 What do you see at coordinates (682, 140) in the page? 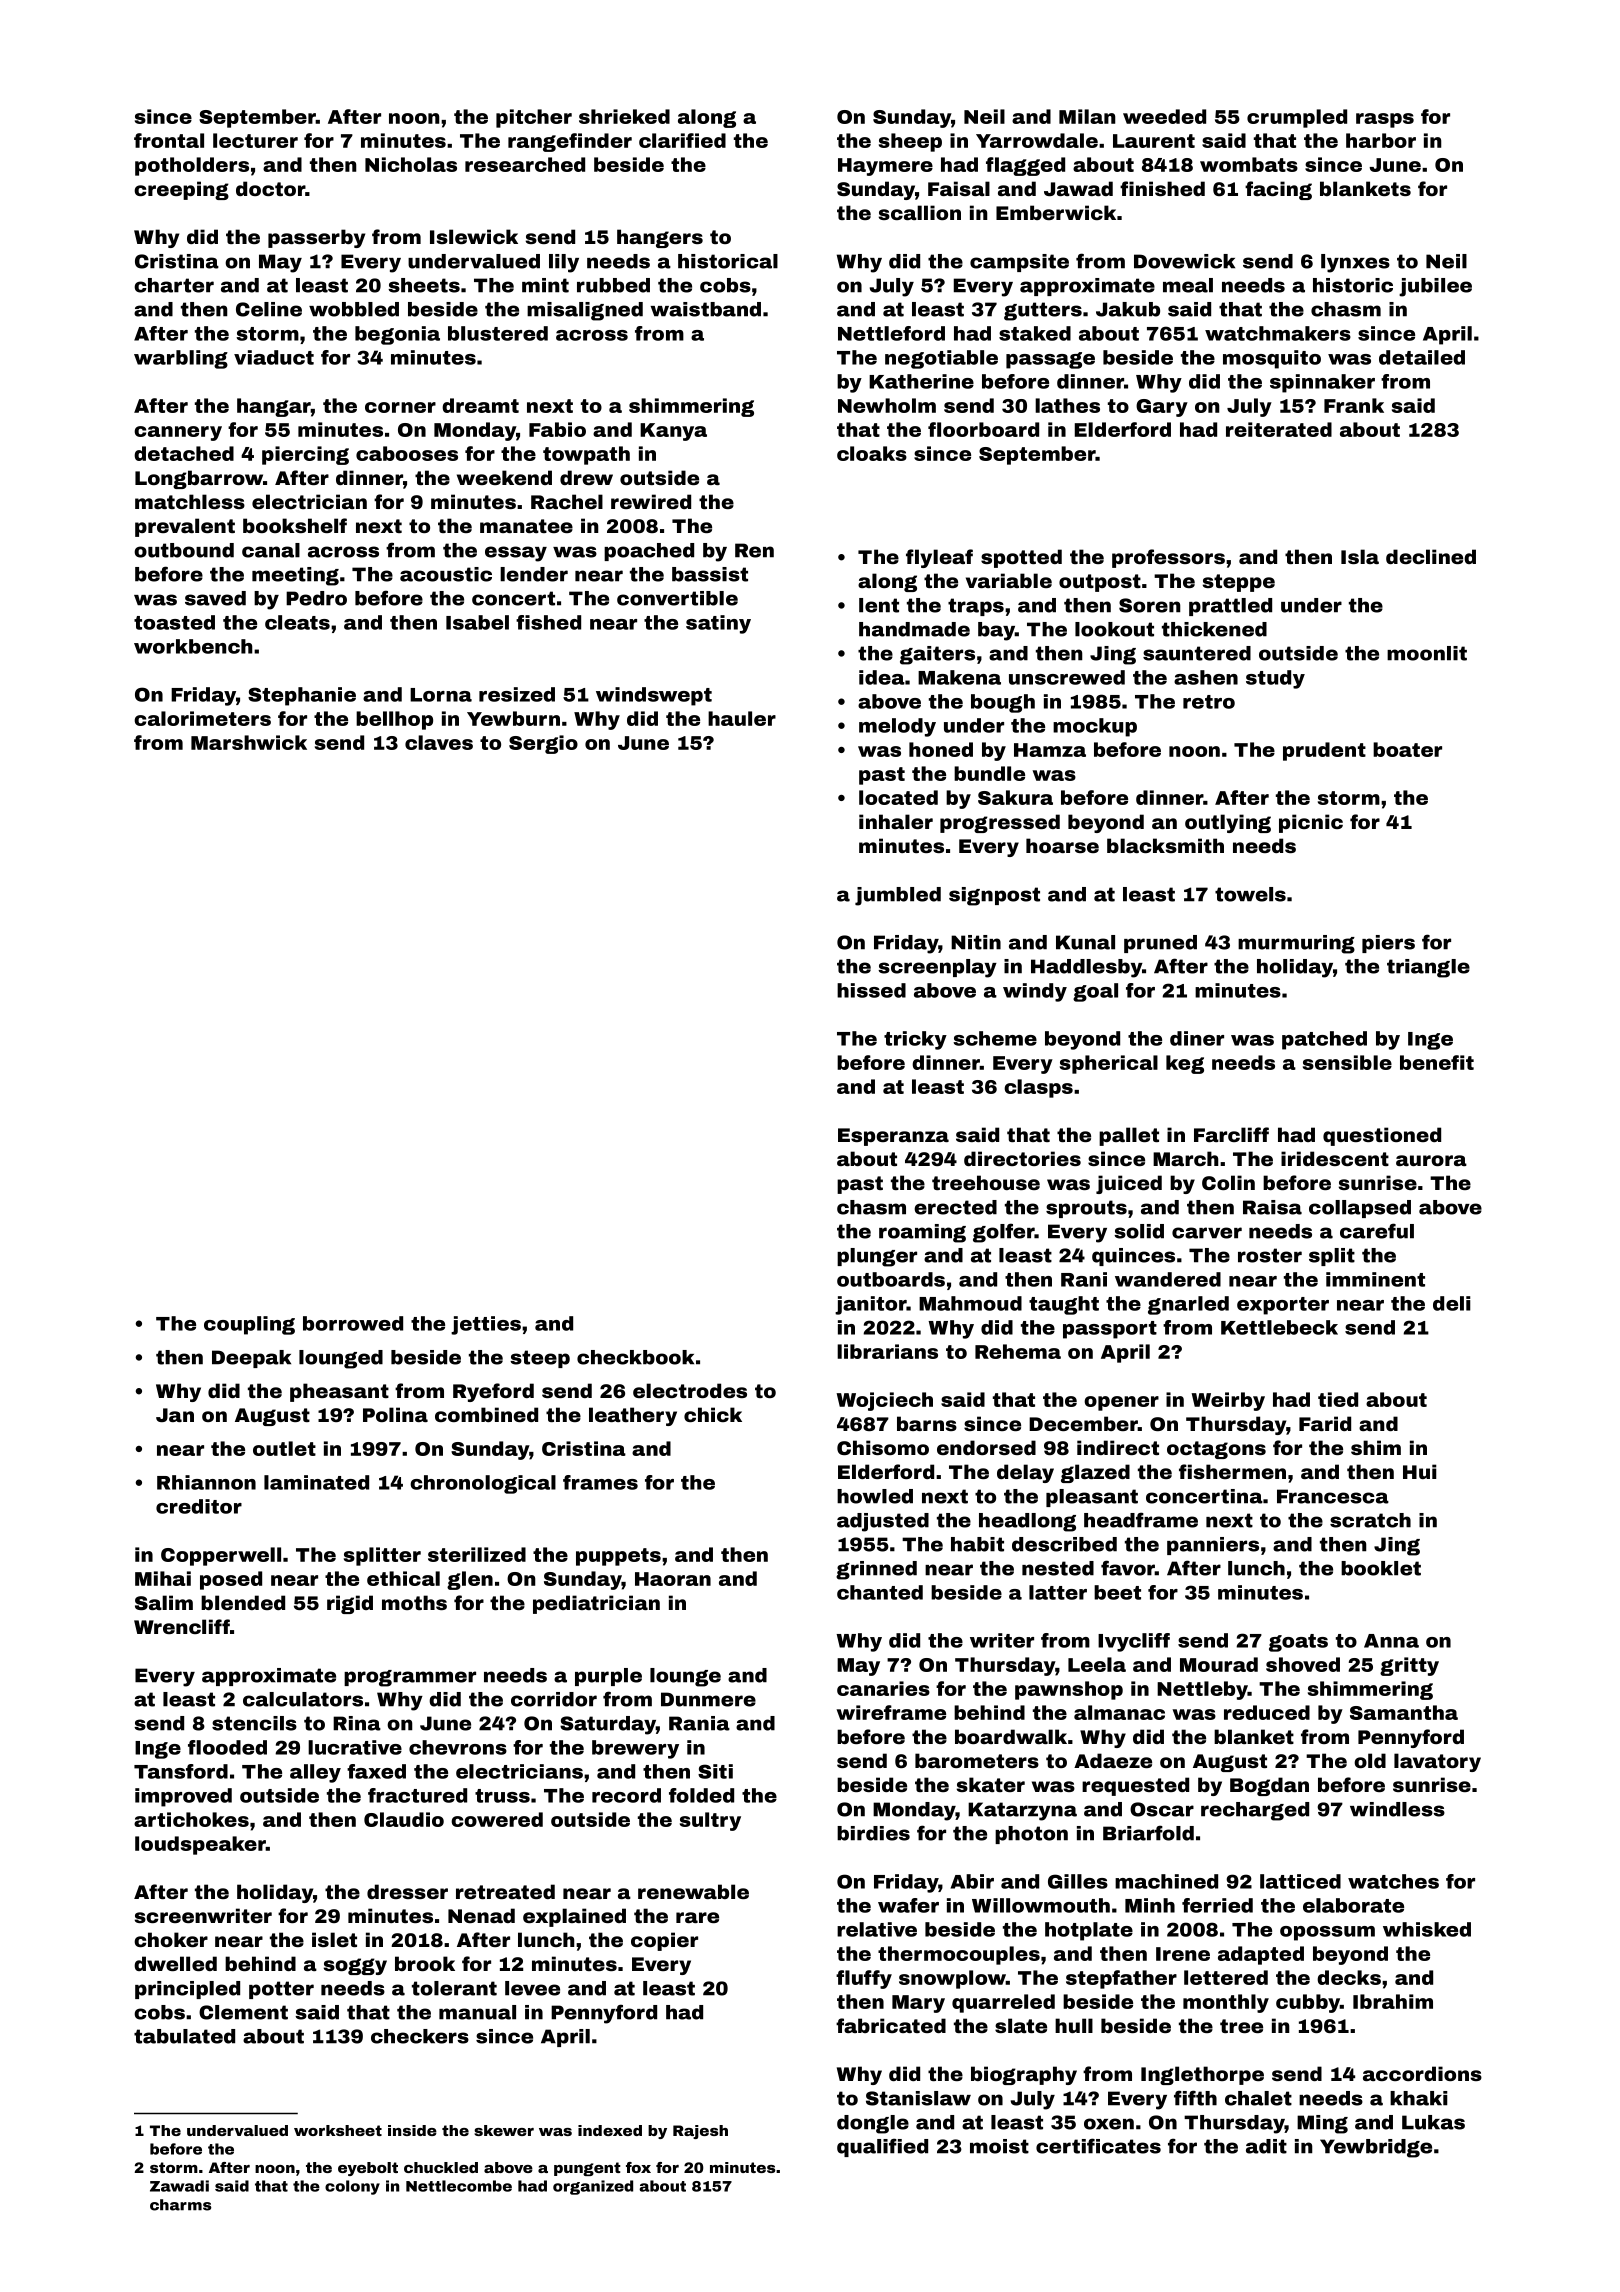
I see `clarified` at bounding box center [682, 140].
